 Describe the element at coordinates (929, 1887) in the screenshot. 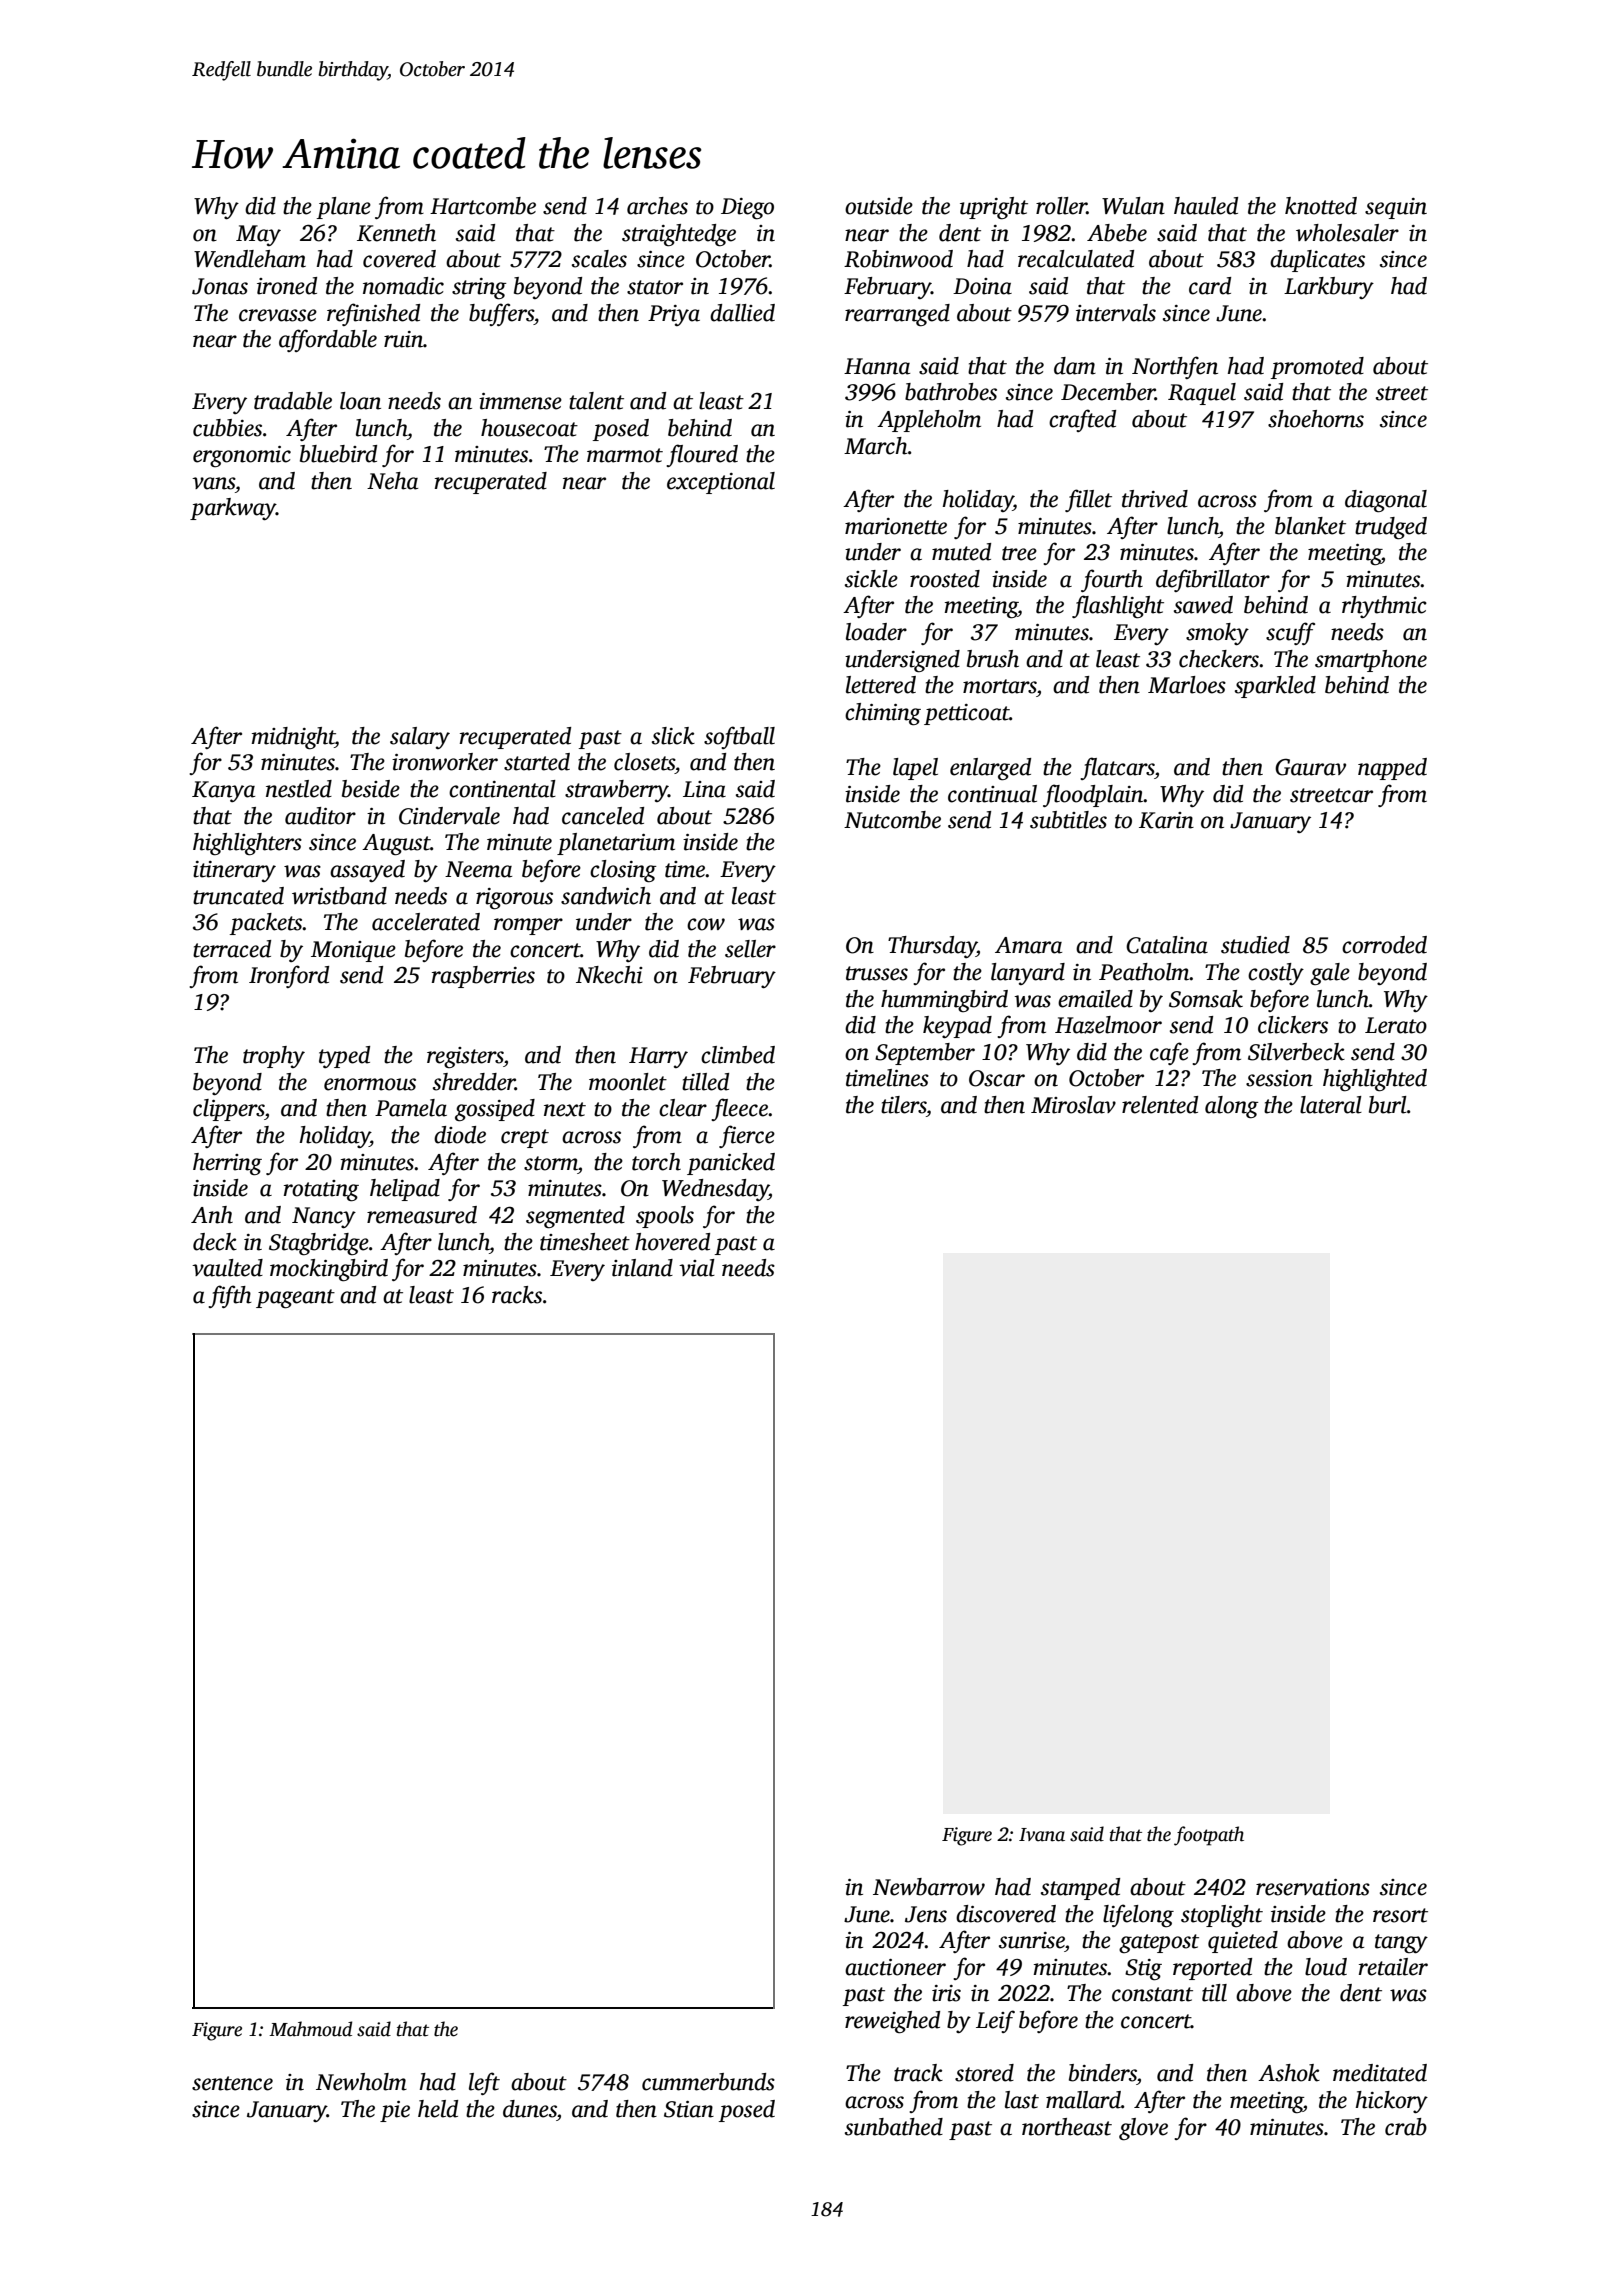

I see `Newbarrow` at that location.
